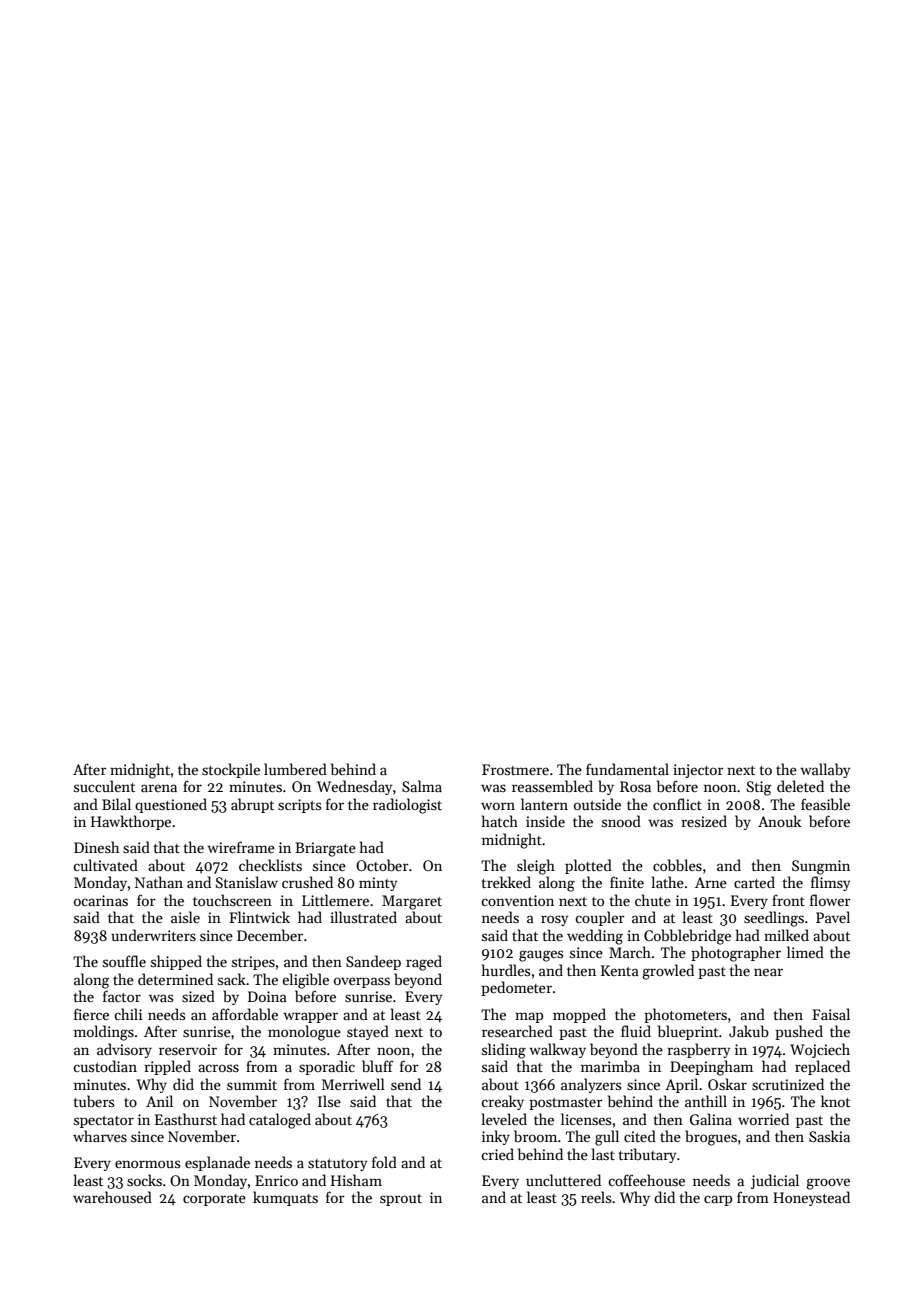  What do you see at coordinates (516, 988) in the screenshot?
I see `pedometer` at bounding box center [516, 988].
